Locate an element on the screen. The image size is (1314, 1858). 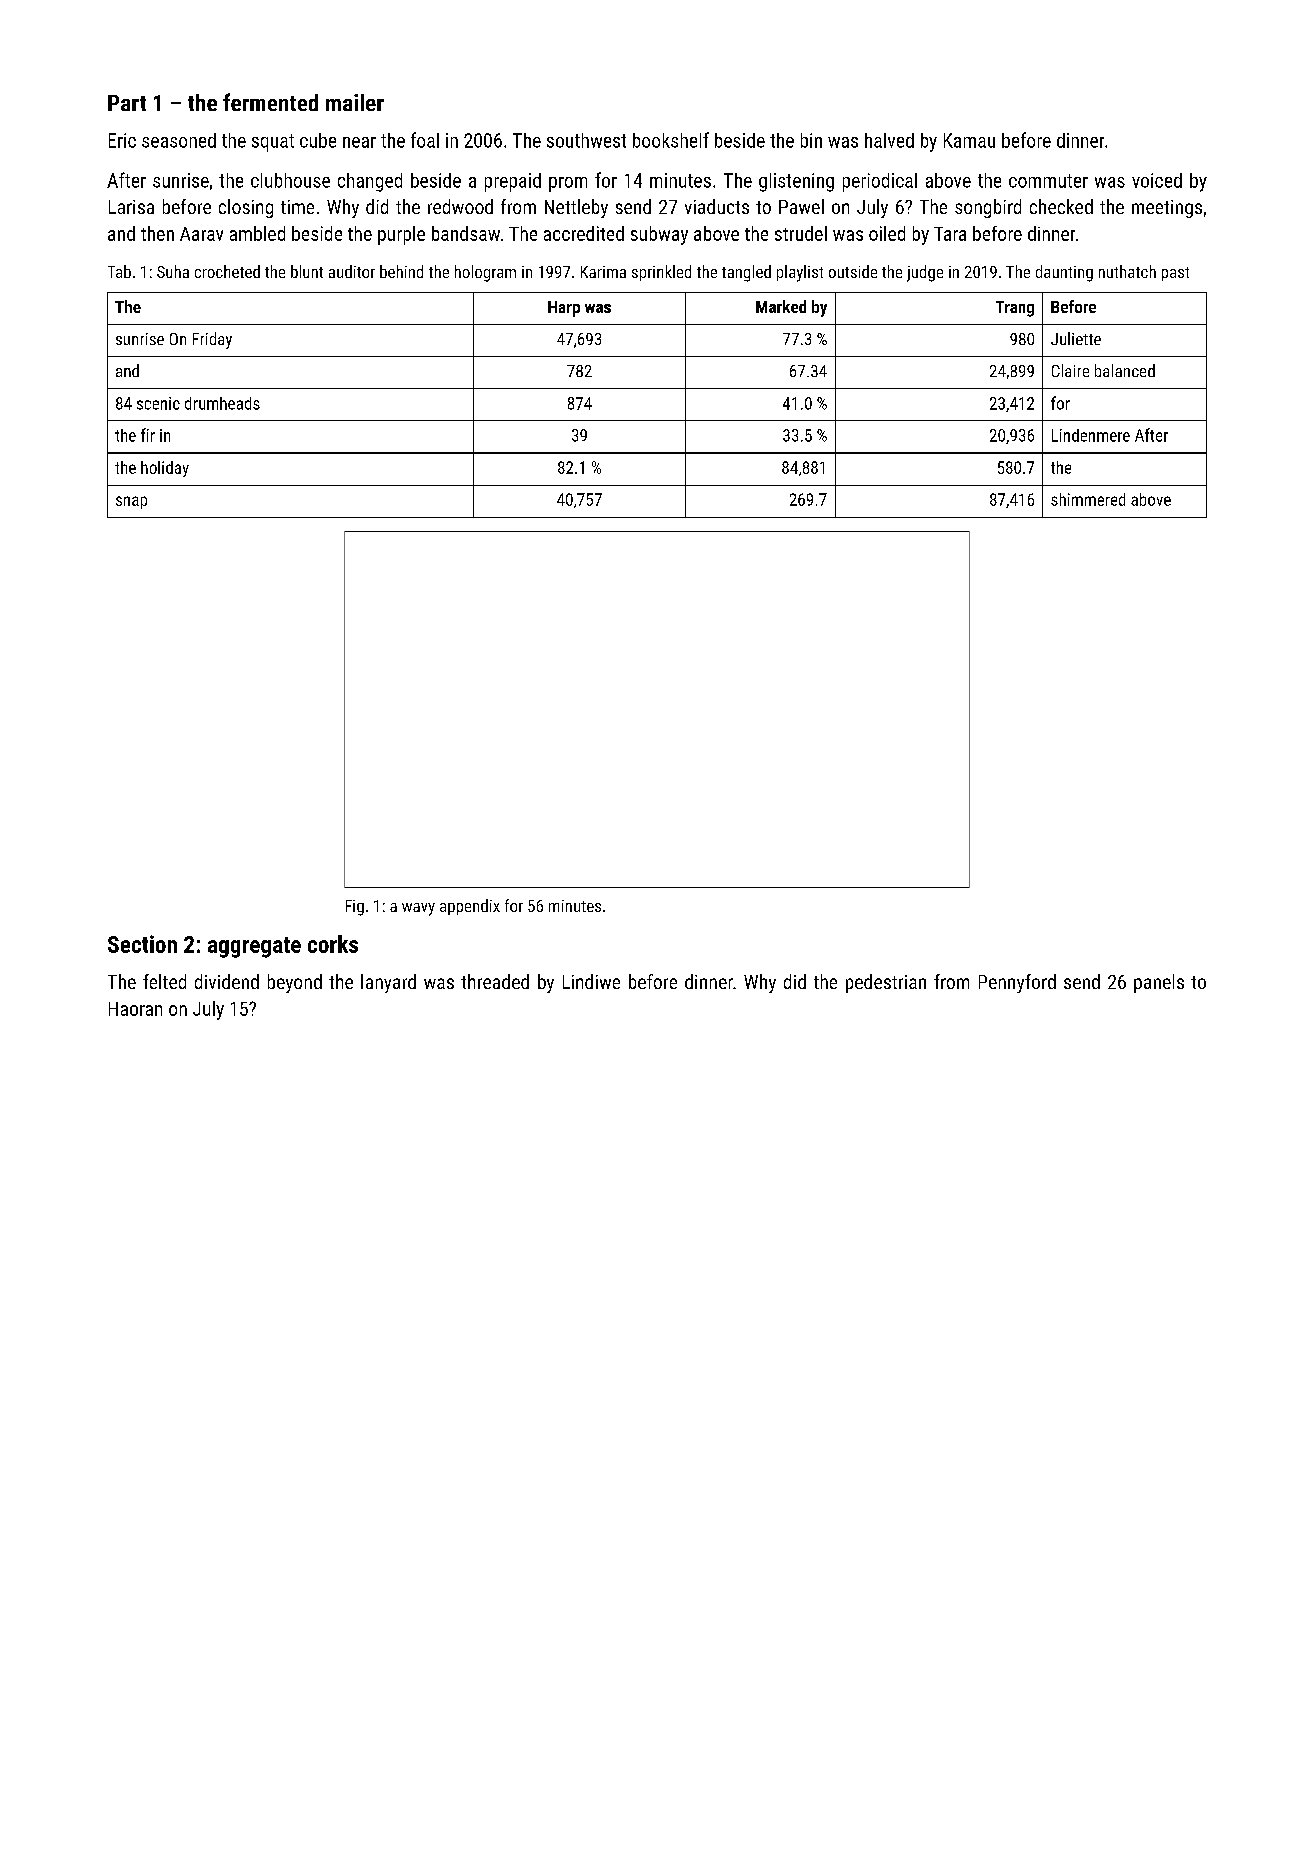
snap is located at coordinates (131, 502).
